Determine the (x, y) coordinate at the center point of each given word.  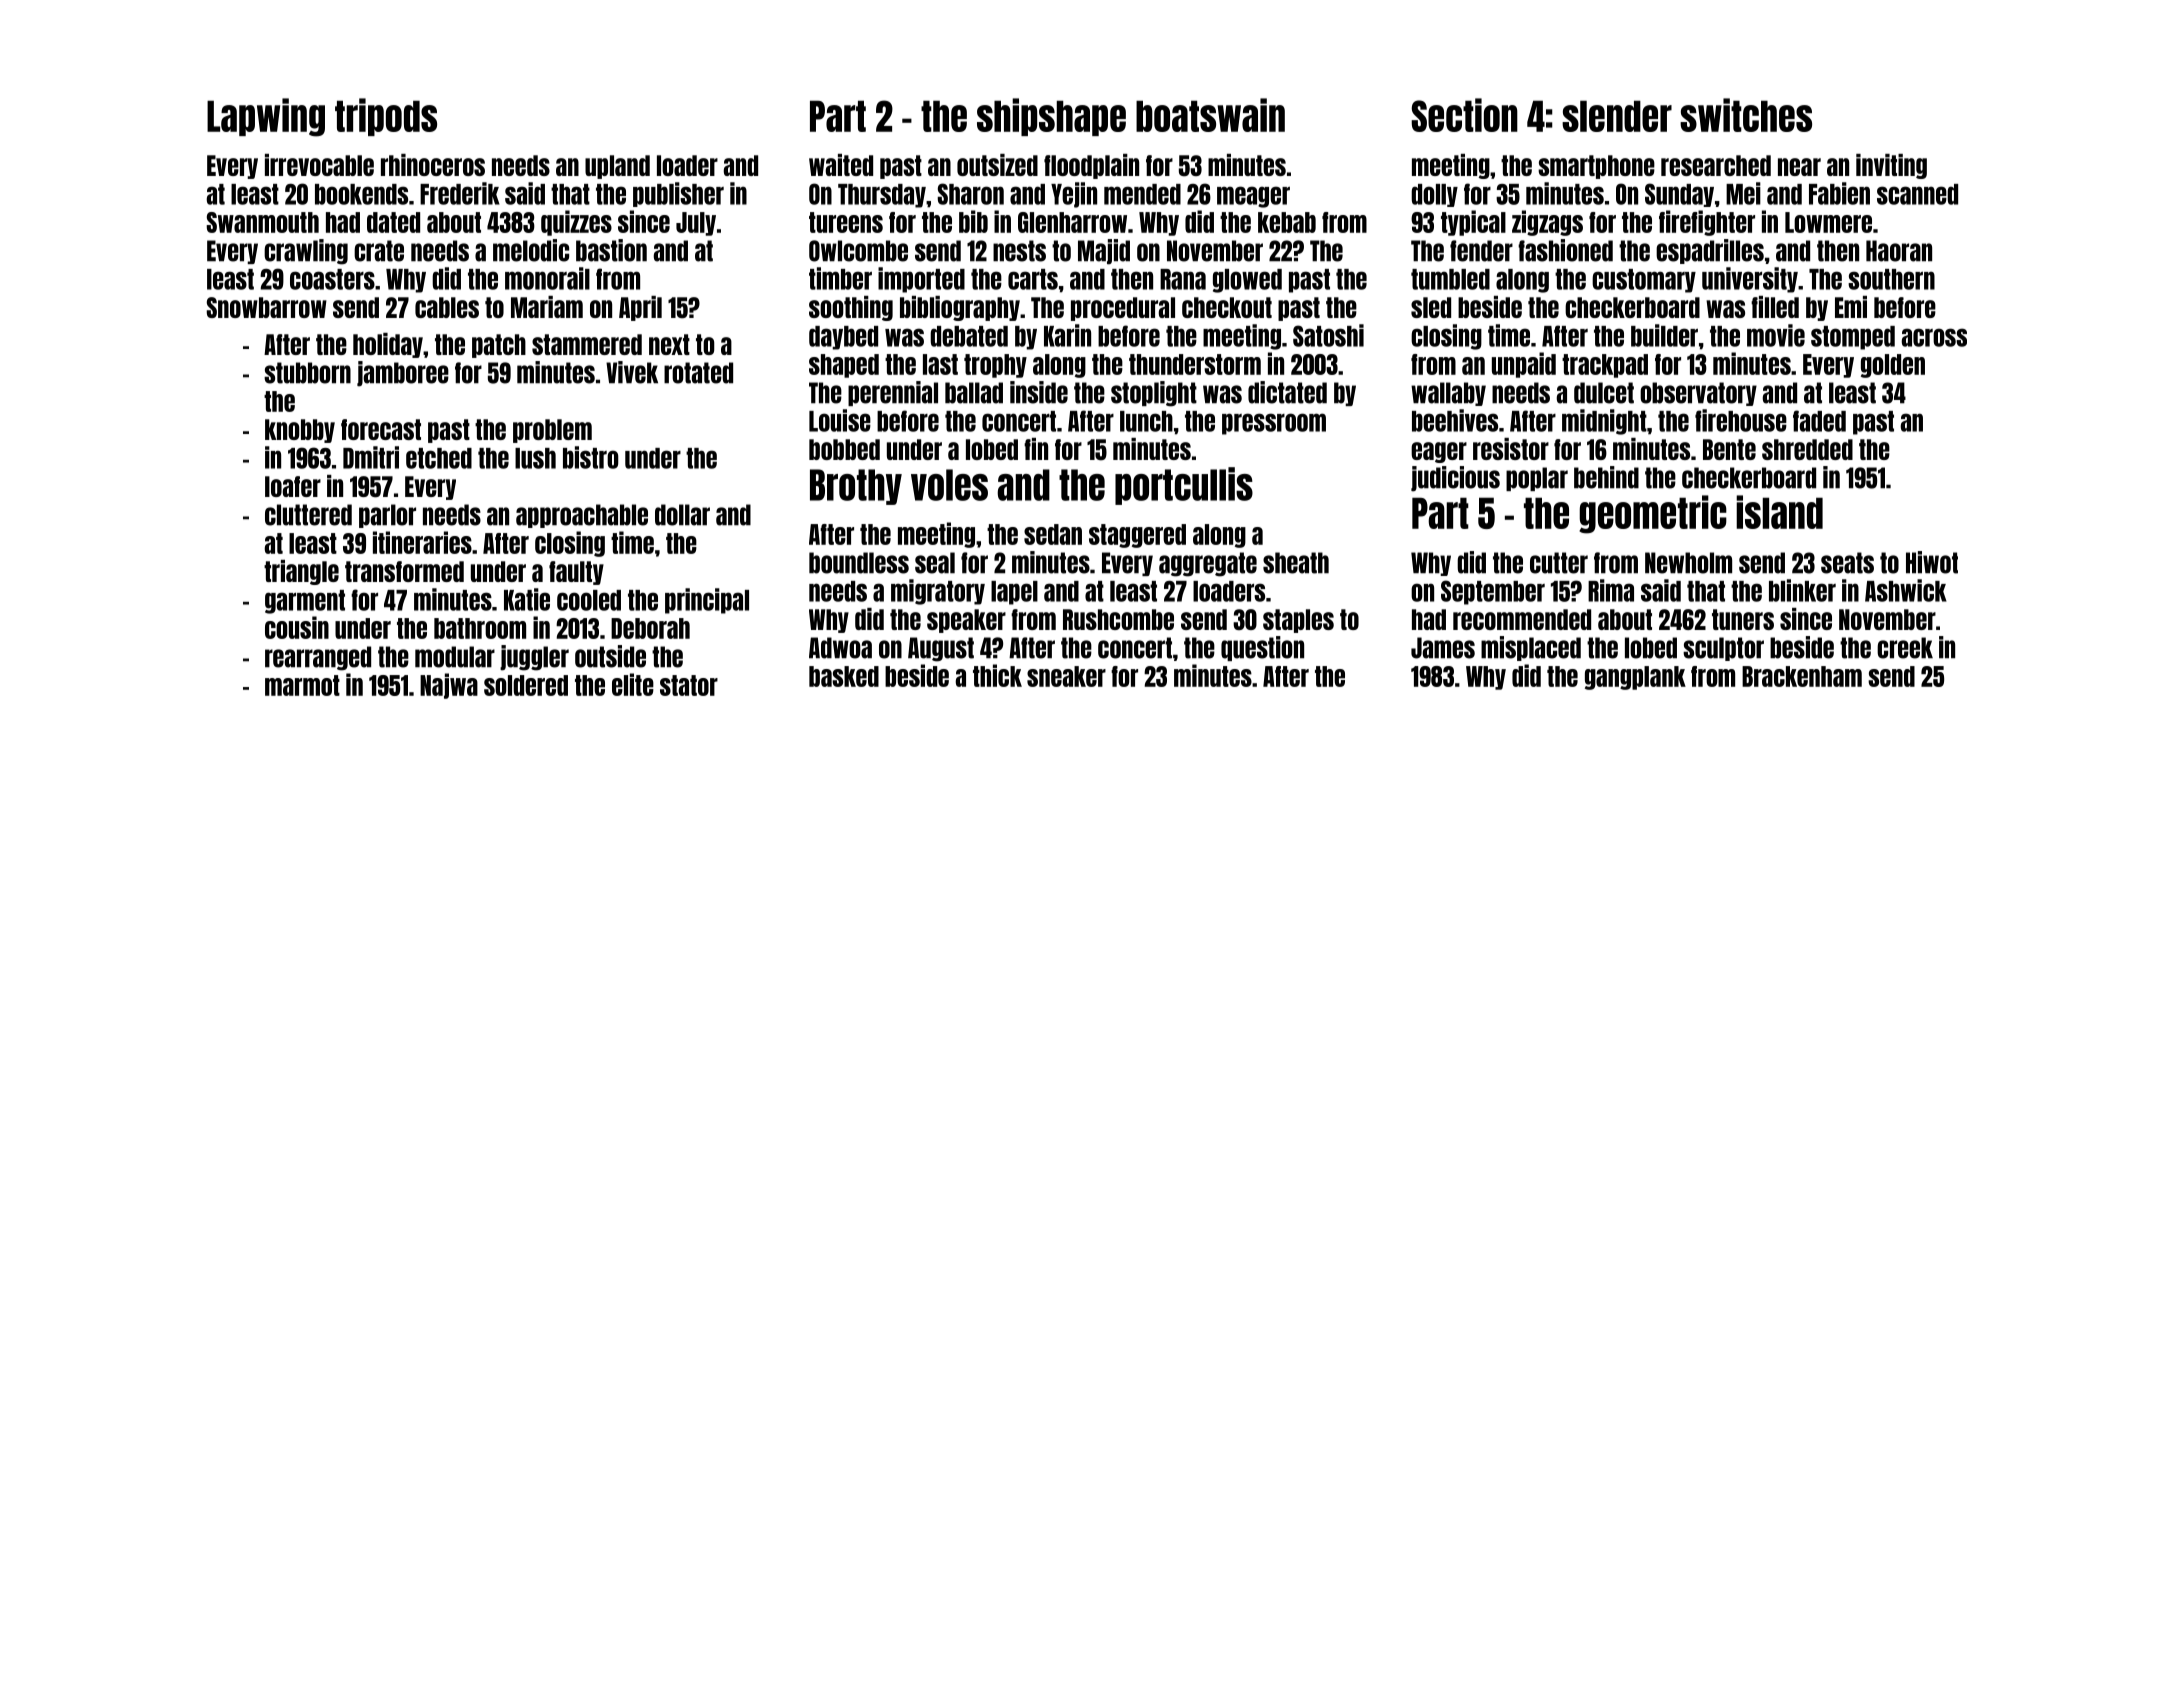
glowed (1247, 281)
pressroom (1274, 424)
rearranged (318, 658)
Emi (1851, 307)
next (669, 344)
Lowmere (1828, 222)
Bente (1729, 449)
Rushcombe (1118, 619)
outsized (997, 165)
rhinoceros (433, 165)
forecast (381, 429)
